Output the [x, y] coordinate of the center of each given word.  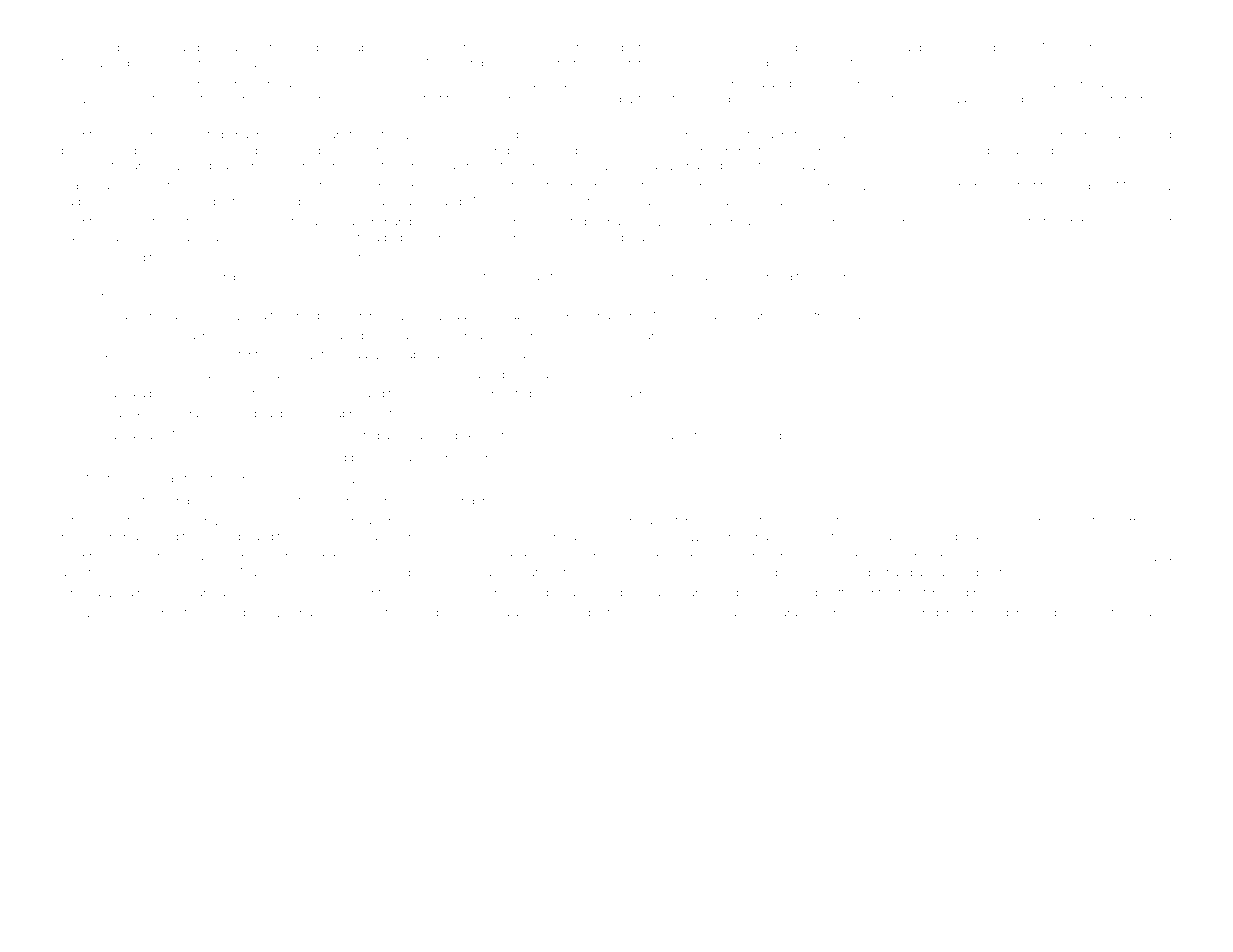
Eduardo [907, 47]
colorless [119, 613]
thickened [285, 394]
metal [849, 316]
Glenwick [741, 47]
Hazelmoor [468, 593]
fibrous [328, 47]
